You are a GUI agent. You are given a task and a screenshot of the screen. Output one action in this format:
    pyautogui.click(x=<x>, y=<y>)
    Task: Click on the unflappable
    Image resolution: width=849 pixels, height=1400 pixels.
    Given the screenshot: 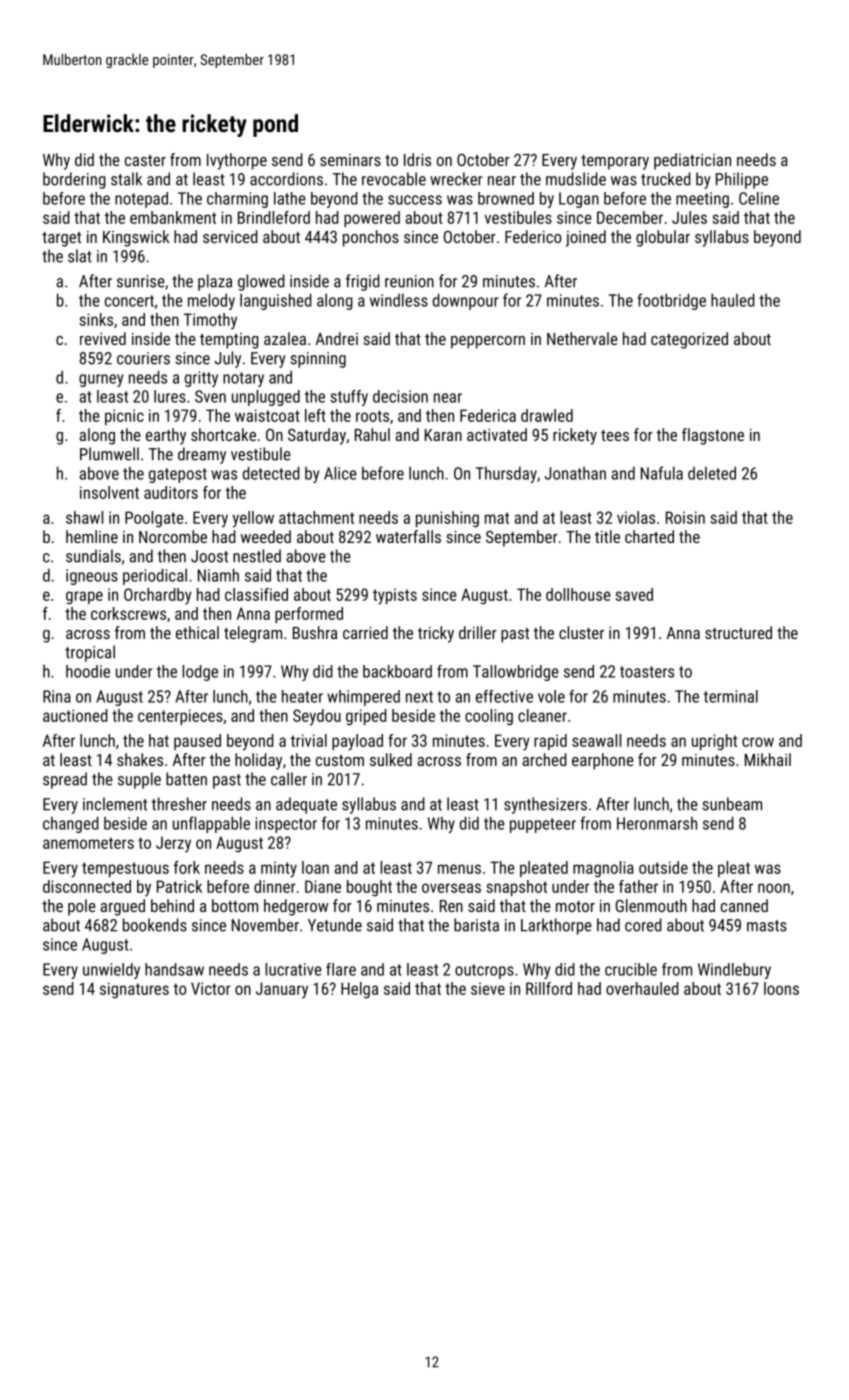 What is the action you would take?
    pyautogui.click(x=211, y=824)
